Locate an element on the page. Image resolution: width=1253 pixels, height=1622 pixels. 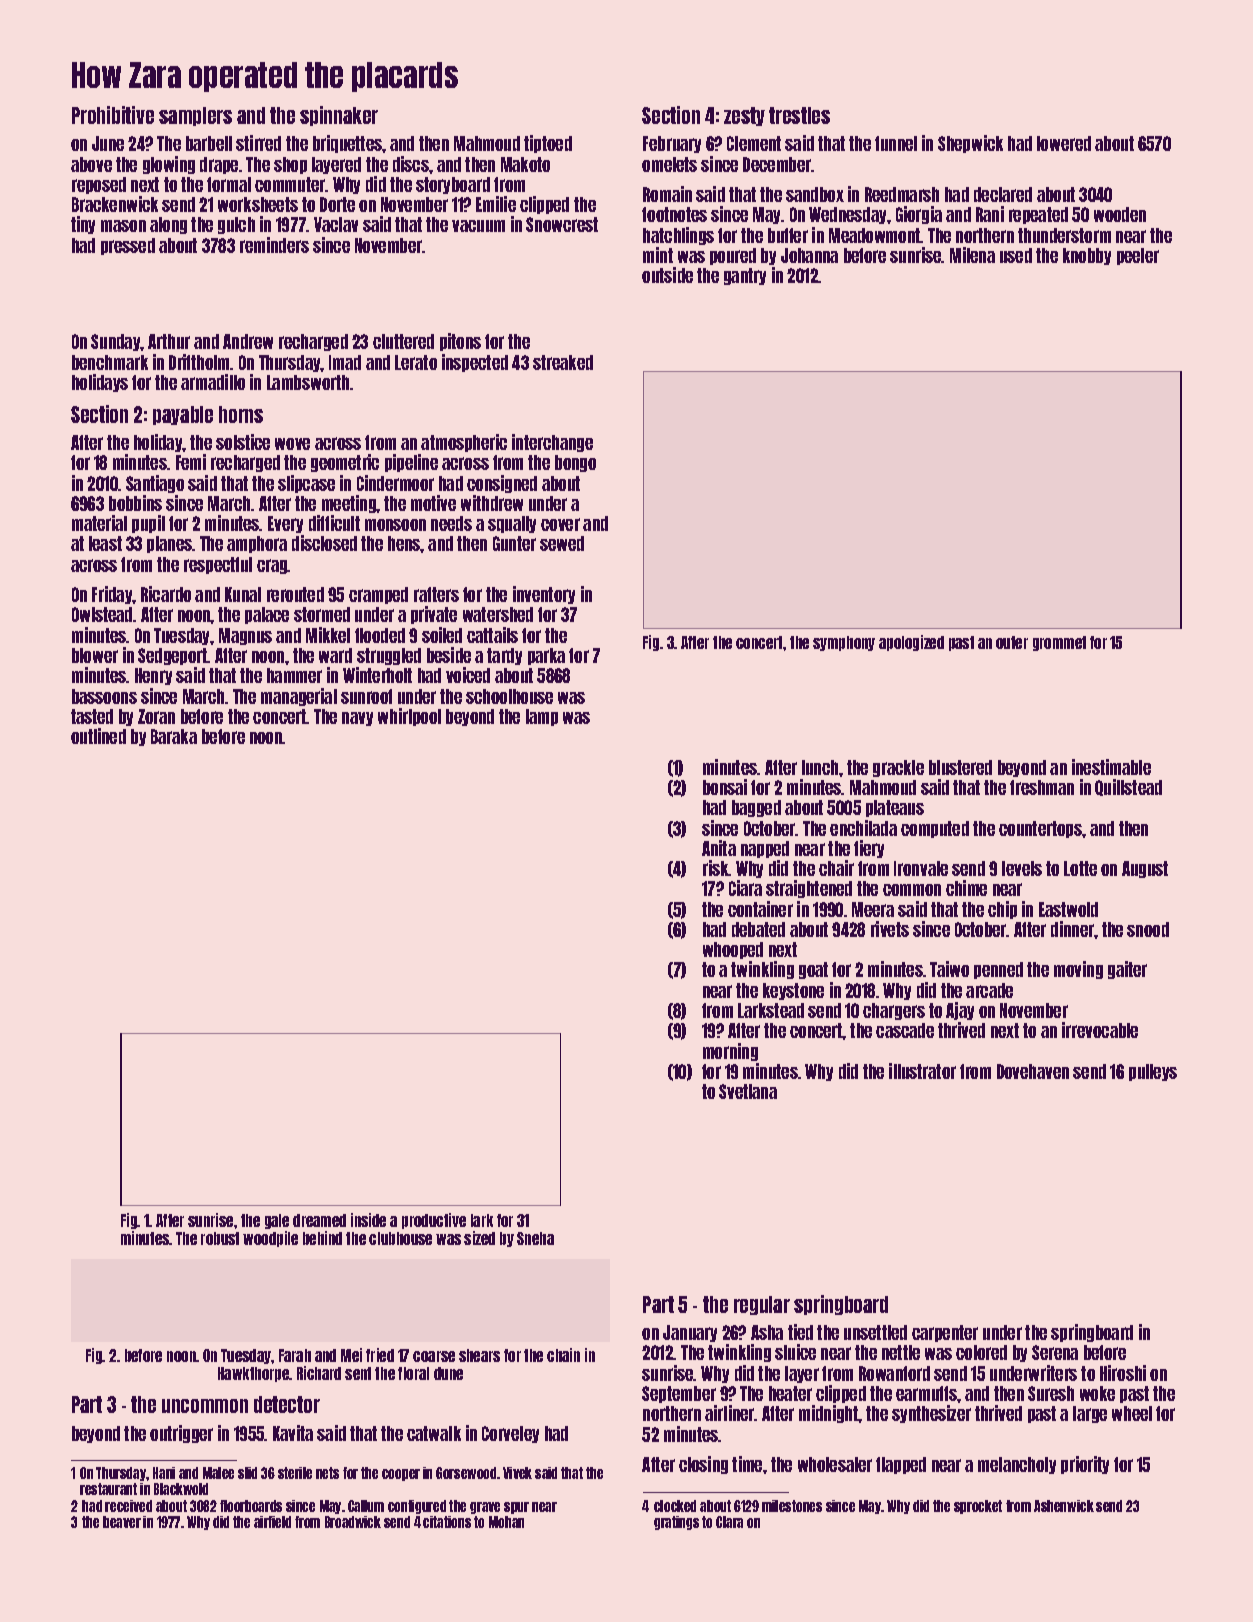
debated is located at coordinates (758, 929).
